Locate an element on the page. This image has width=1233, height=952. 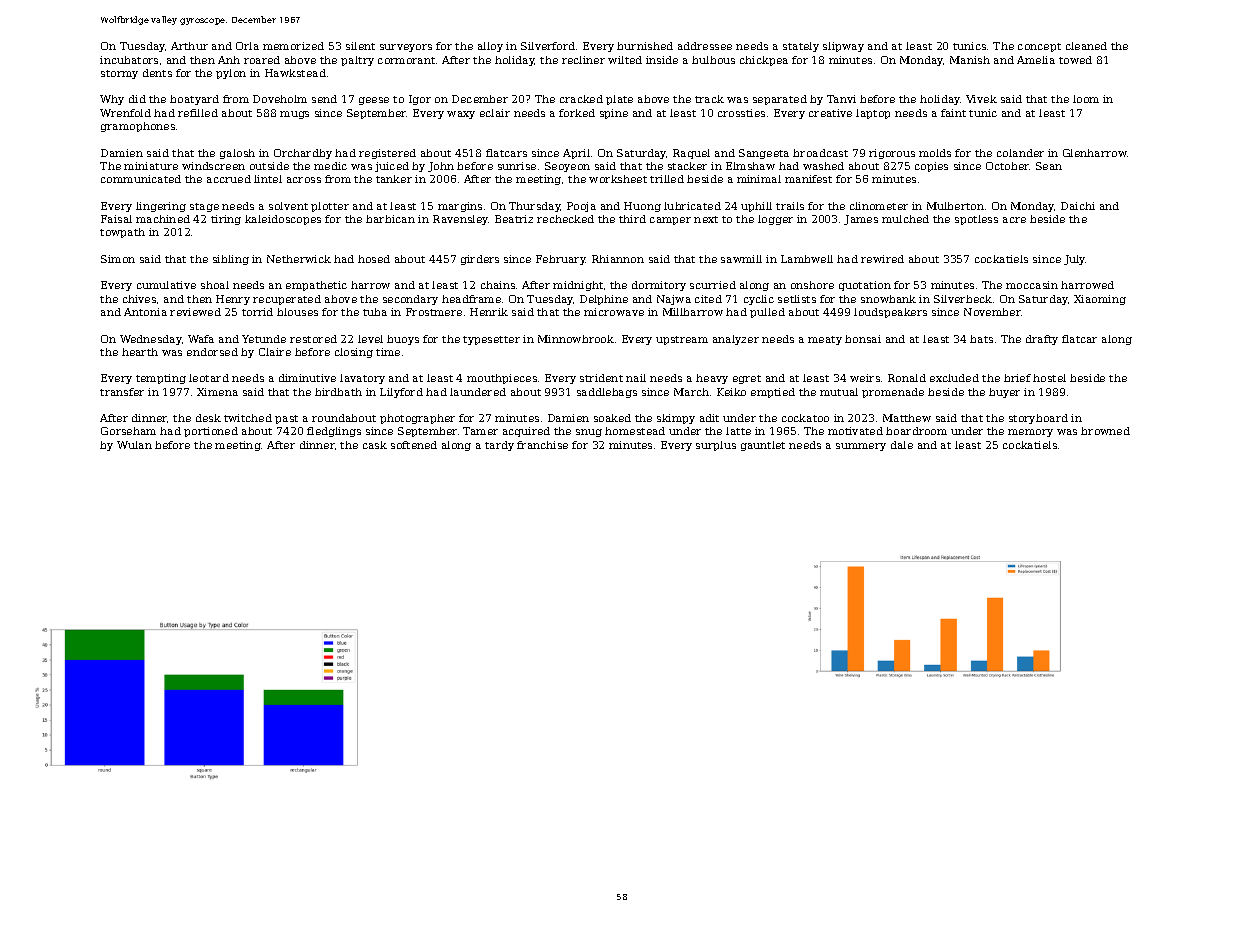
bats is located at coordinates (981, 339).
